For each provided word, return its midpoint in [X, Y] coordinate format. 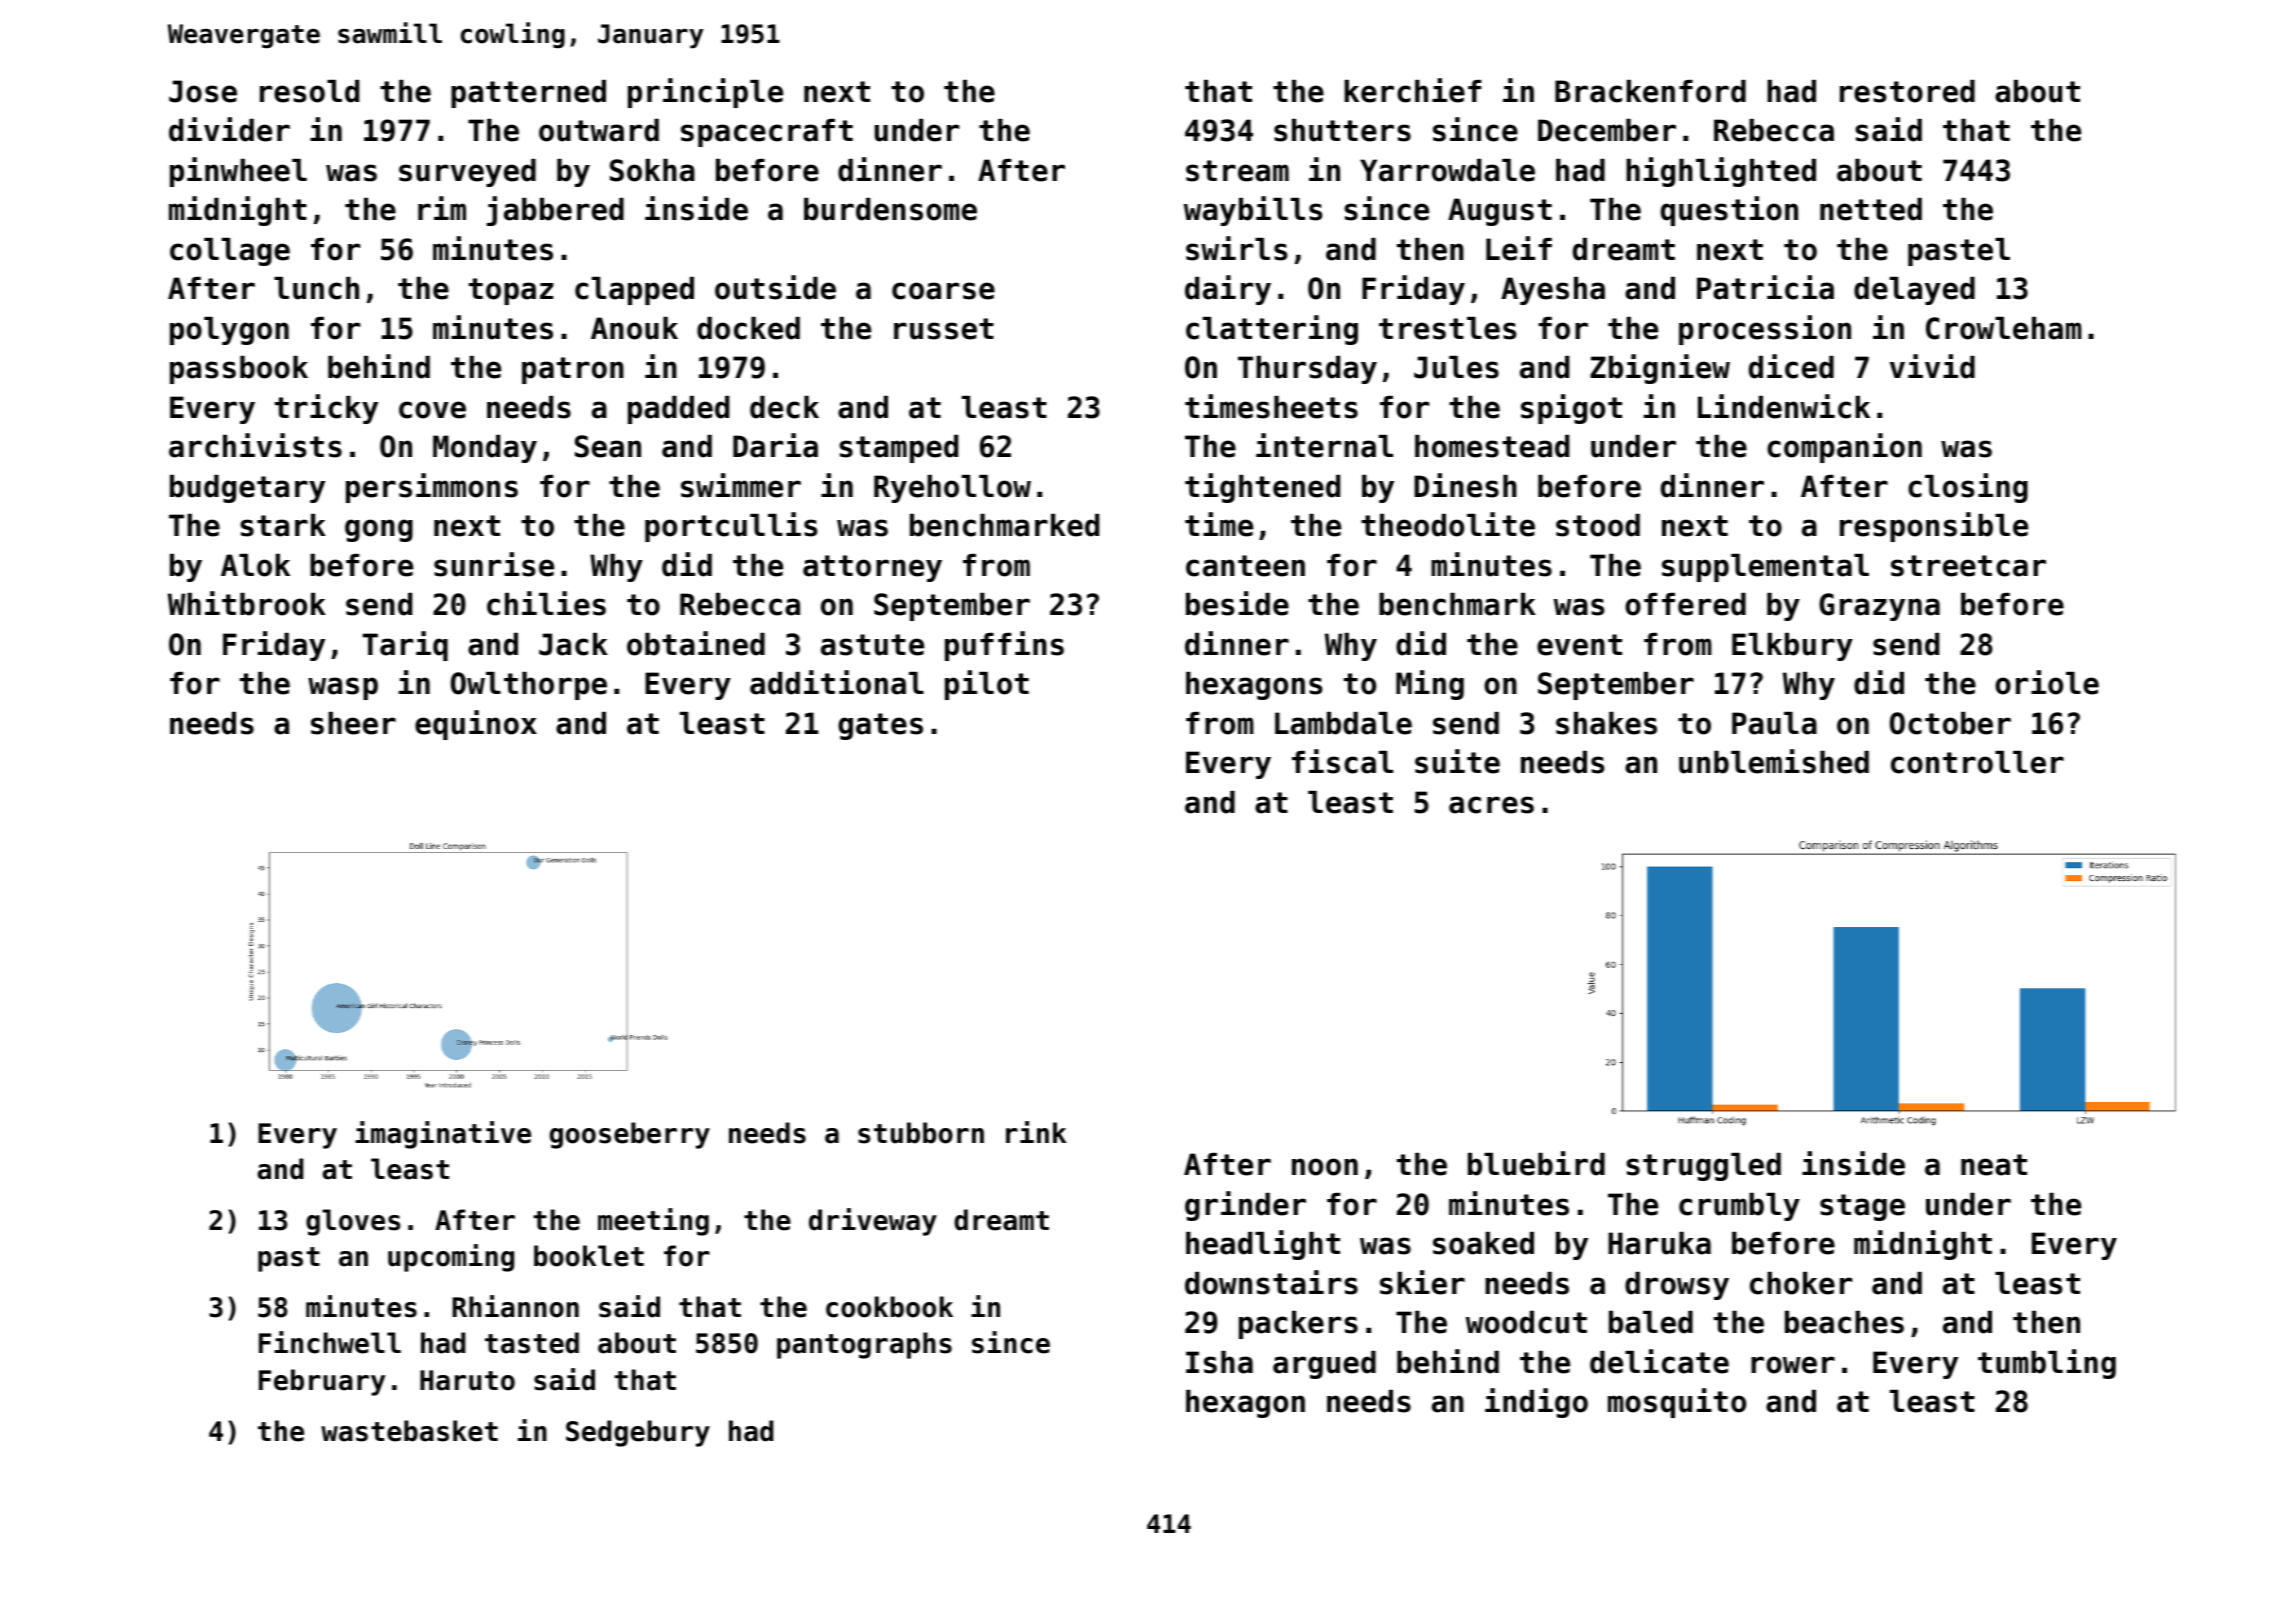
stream [1237, 171]
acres [1491, 805]
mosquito [1677, 1403]
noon [1325, 1167]
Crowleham [2004, 328]
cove [432, 410]
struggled [1703, 1167]
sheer [353, 723]
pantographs [864, 1345]
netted [1871, 209]
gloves [353, 1222]
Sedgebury [638, 1433]
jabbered [555, 211]
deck [784, 407]
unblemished [1774, 761]
